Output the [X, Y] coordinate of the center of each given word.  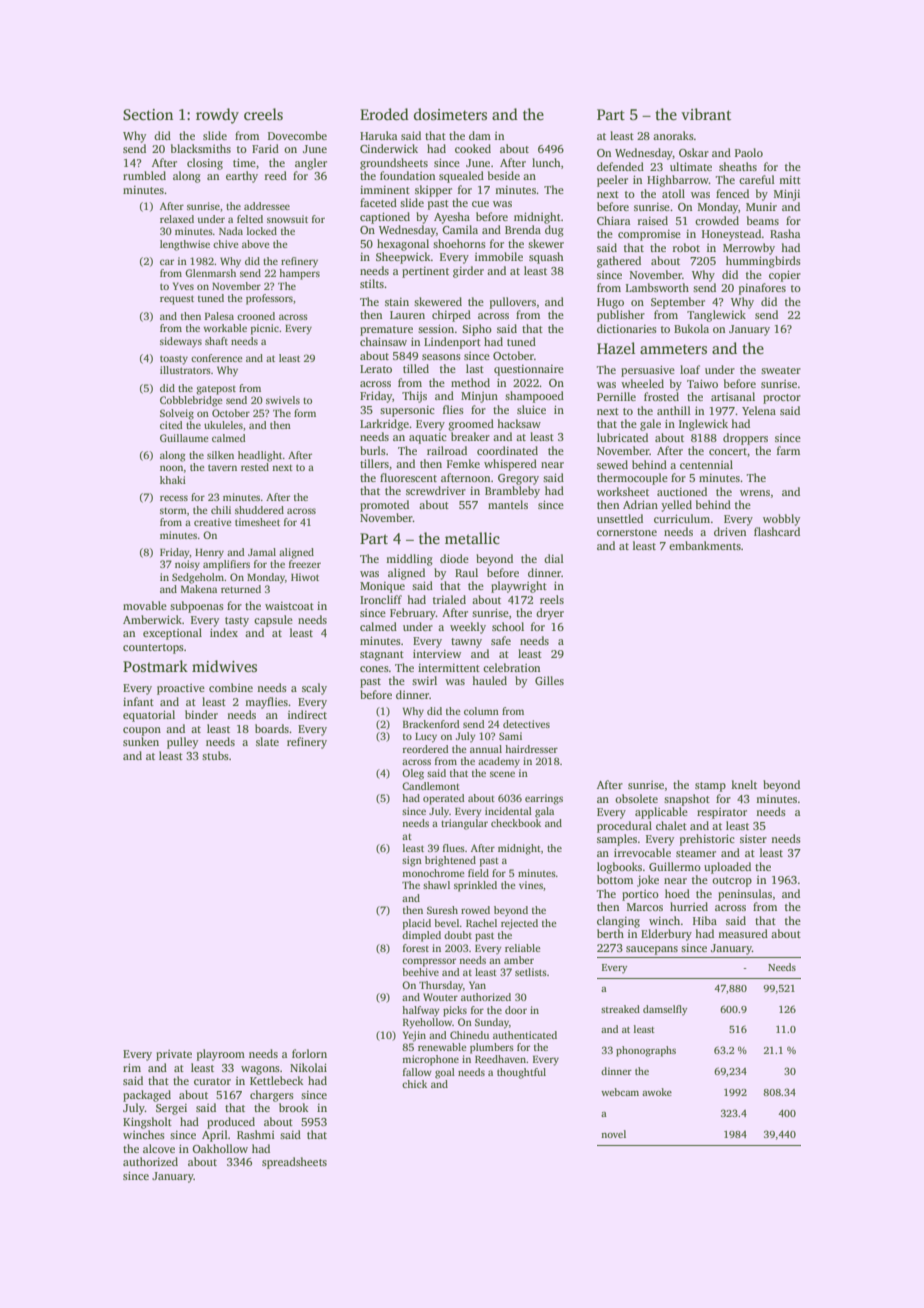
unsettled [620, 518]
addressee [267, 206]
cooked [473, 148]
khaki [173, 480]
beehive [420, 972]
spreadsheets [294, 1163]
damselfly [665, 1010]
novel [613, 1134]
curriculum [682, 518]
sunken [141, 741]
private [174, 1055]
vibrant [706, 114]
